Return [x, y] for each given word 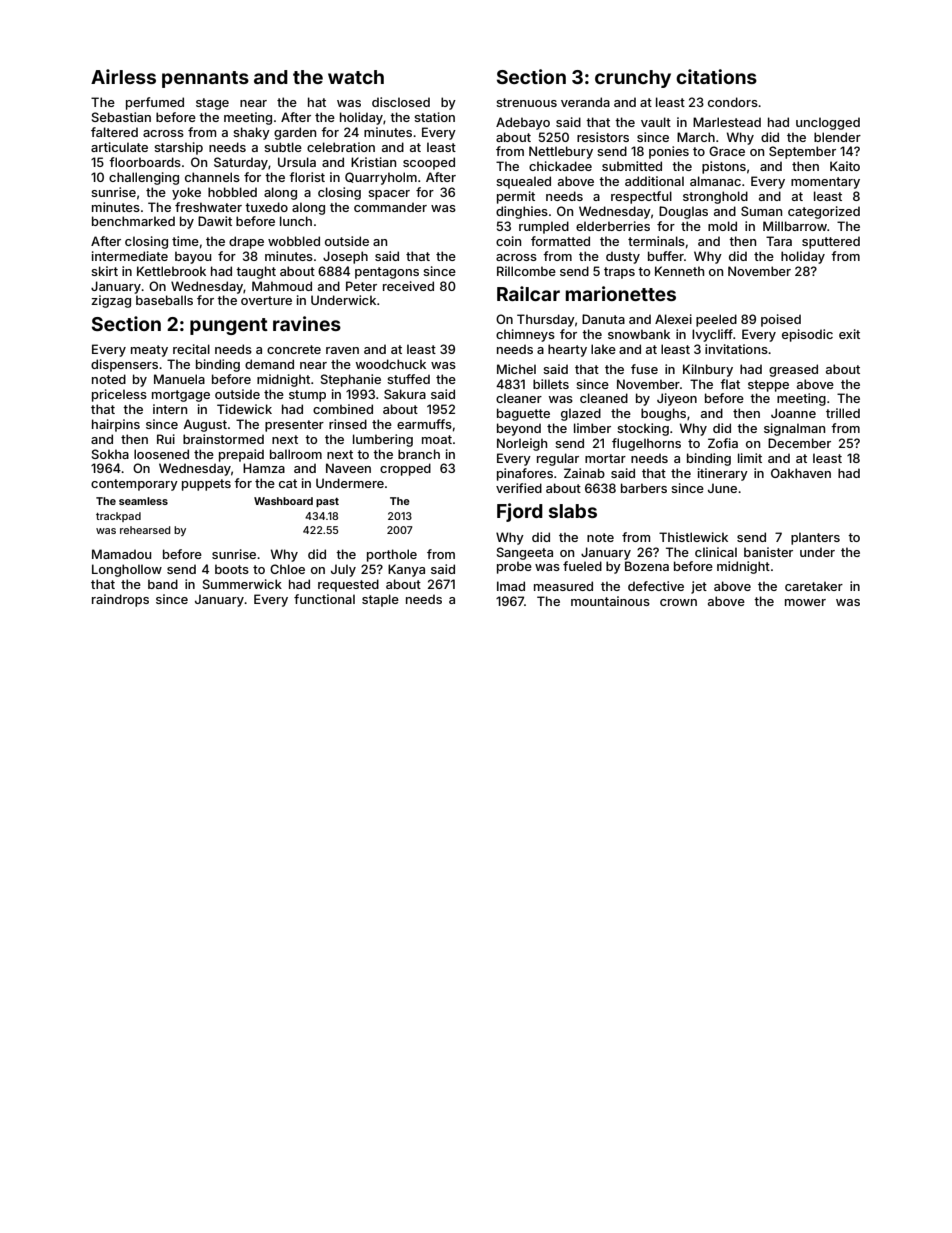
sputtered [831, 242]
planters [815, 538]
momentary [825, 183]
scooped [429, 163]
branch [419, 454]
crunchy [633, 79]
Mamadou [121, 554]
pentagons [387, 273]
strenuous [526, 102]
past [327, 502]
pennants [205, 79]
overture [266, 300]
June [722, 488]
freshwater [208, 207]
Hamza [264, 468]
